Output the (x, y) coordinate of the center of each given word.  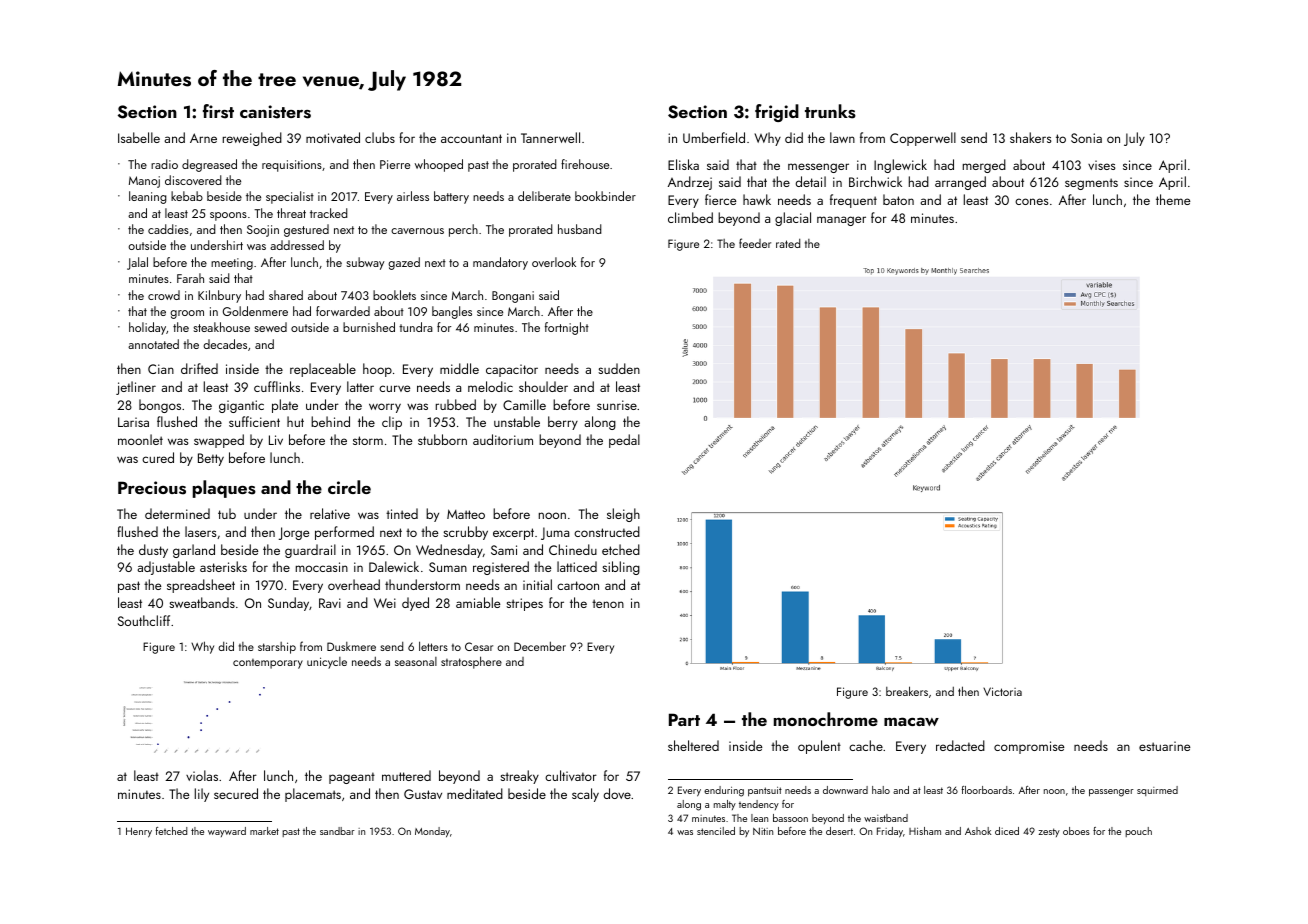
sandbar (337, 831)
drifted (199, 368)
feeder (755, 243)
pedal (624, 441)
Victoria (1002, 691)
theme (1173, 199)
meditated (475, 793)
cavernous (417, 231)
